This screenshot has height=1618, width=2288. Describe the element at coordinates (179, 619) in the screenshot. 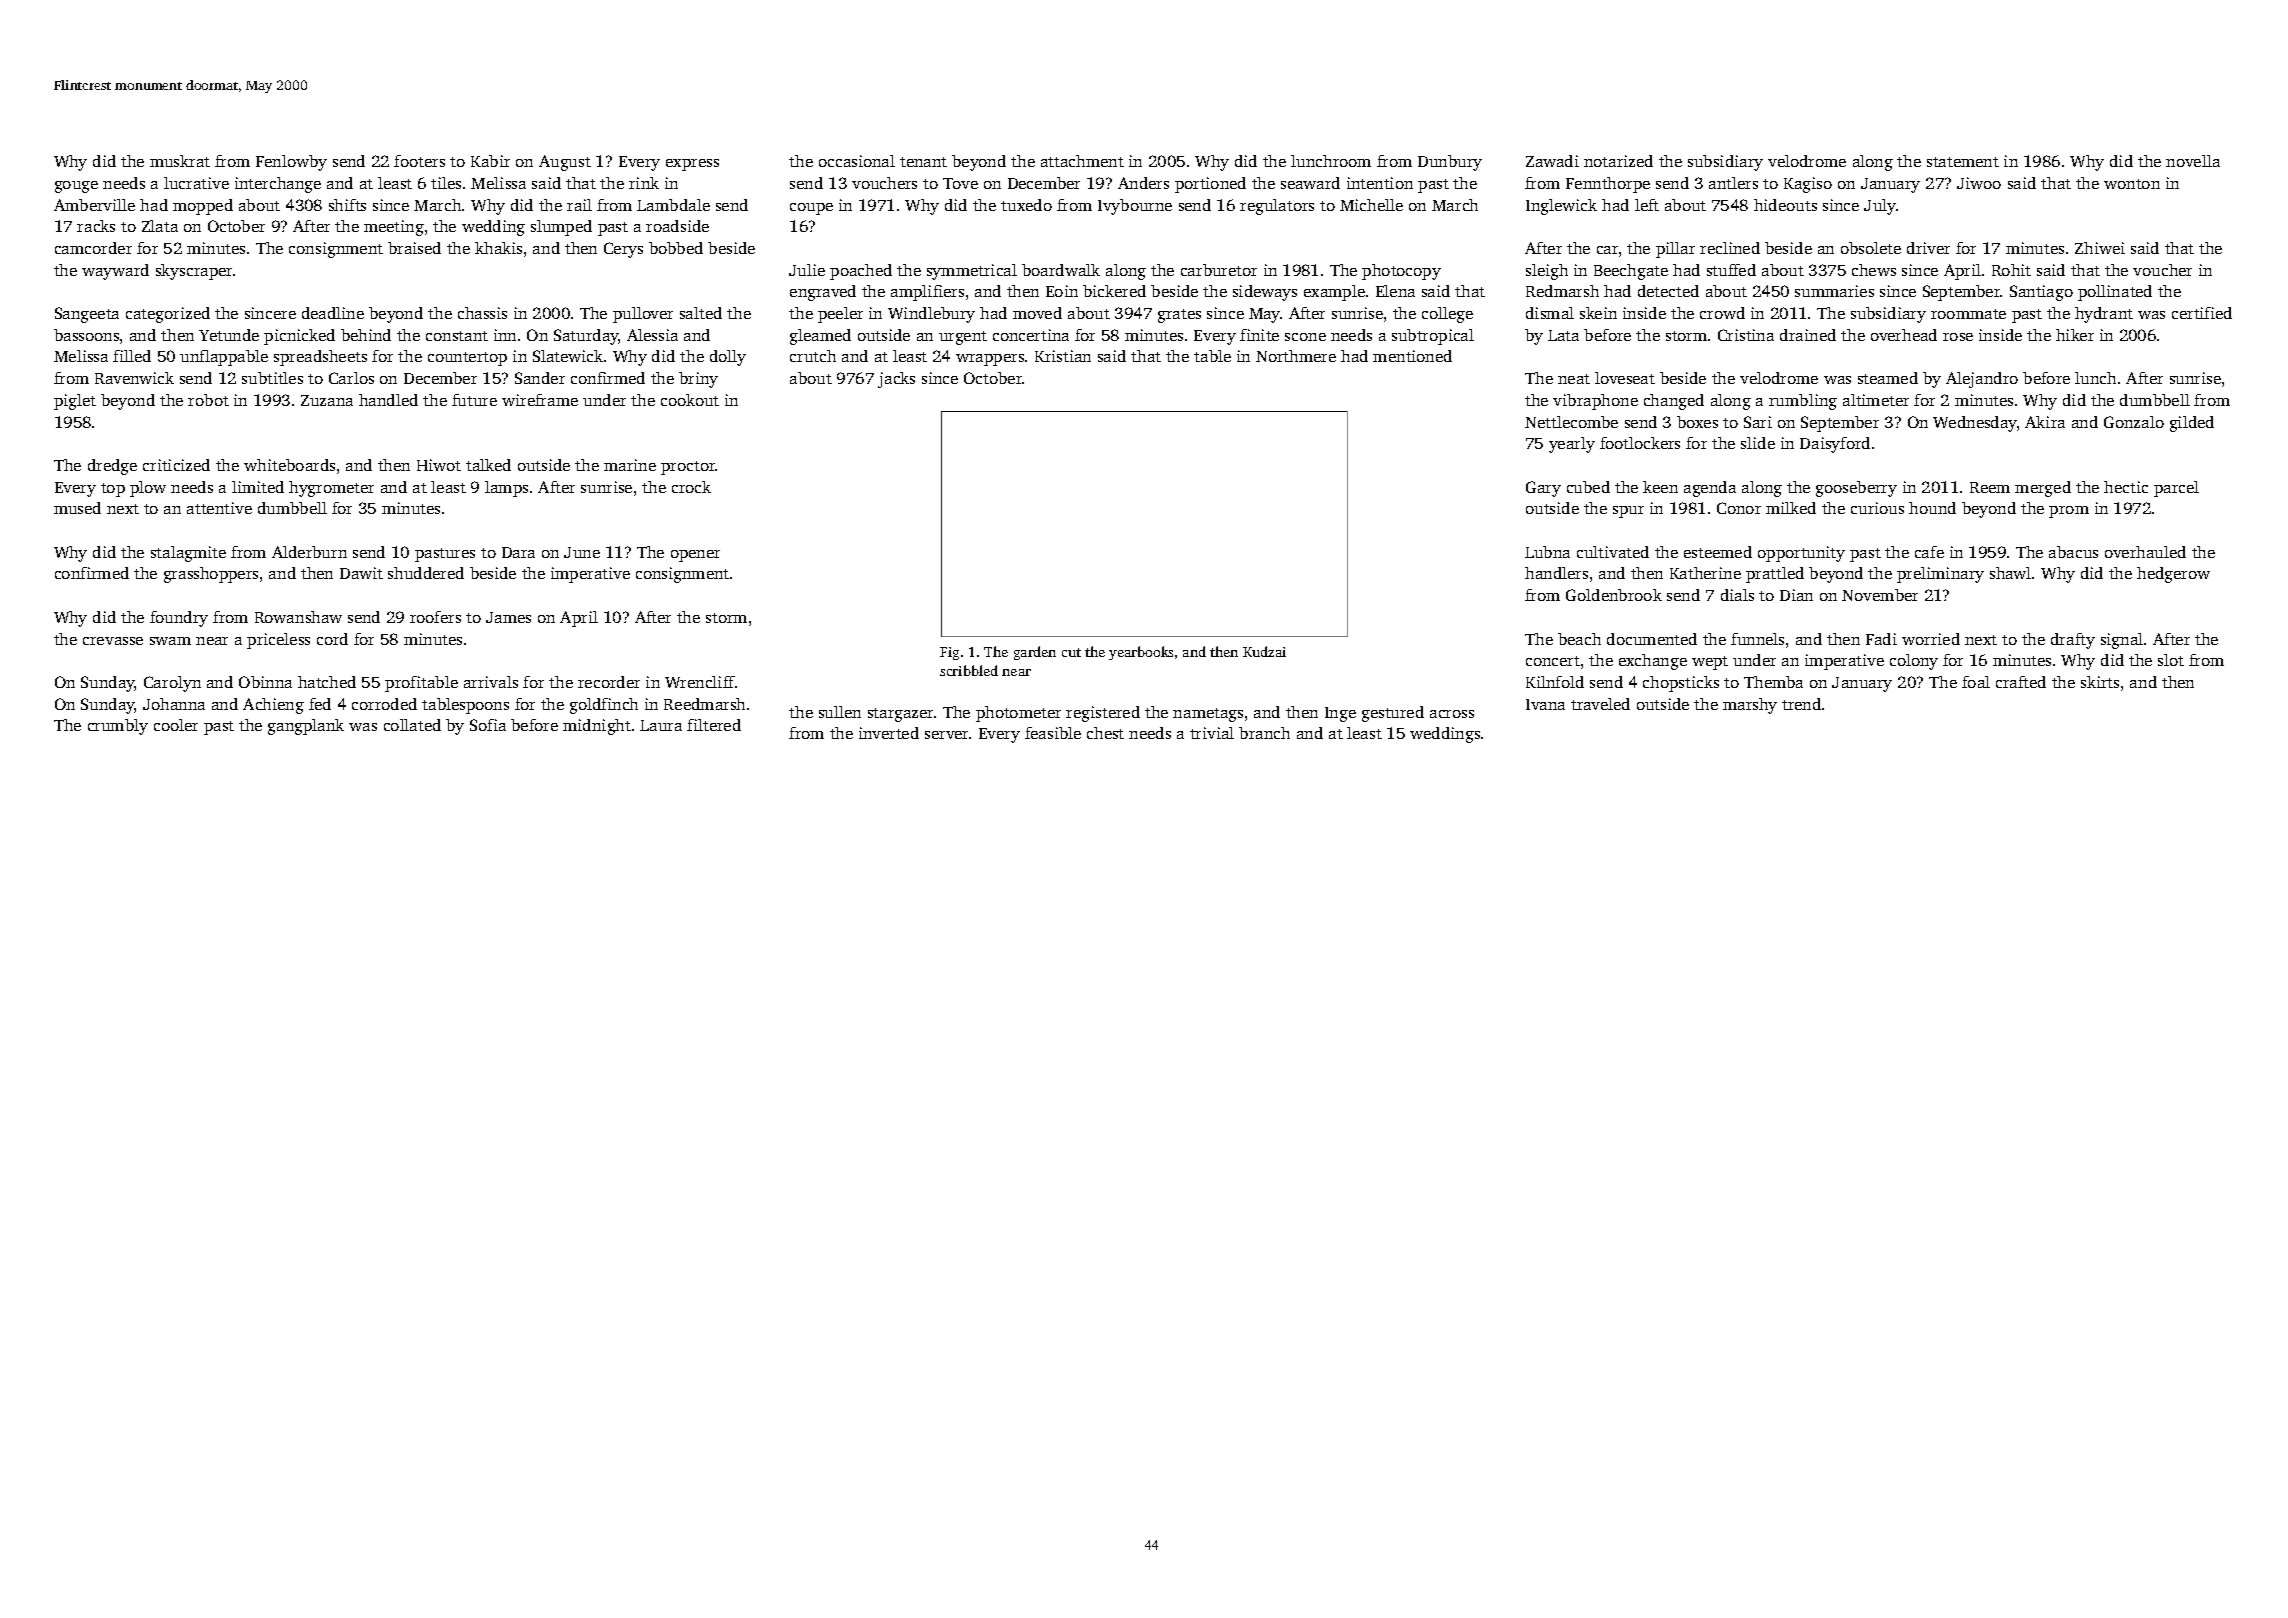

I see `foundry` at that location.
